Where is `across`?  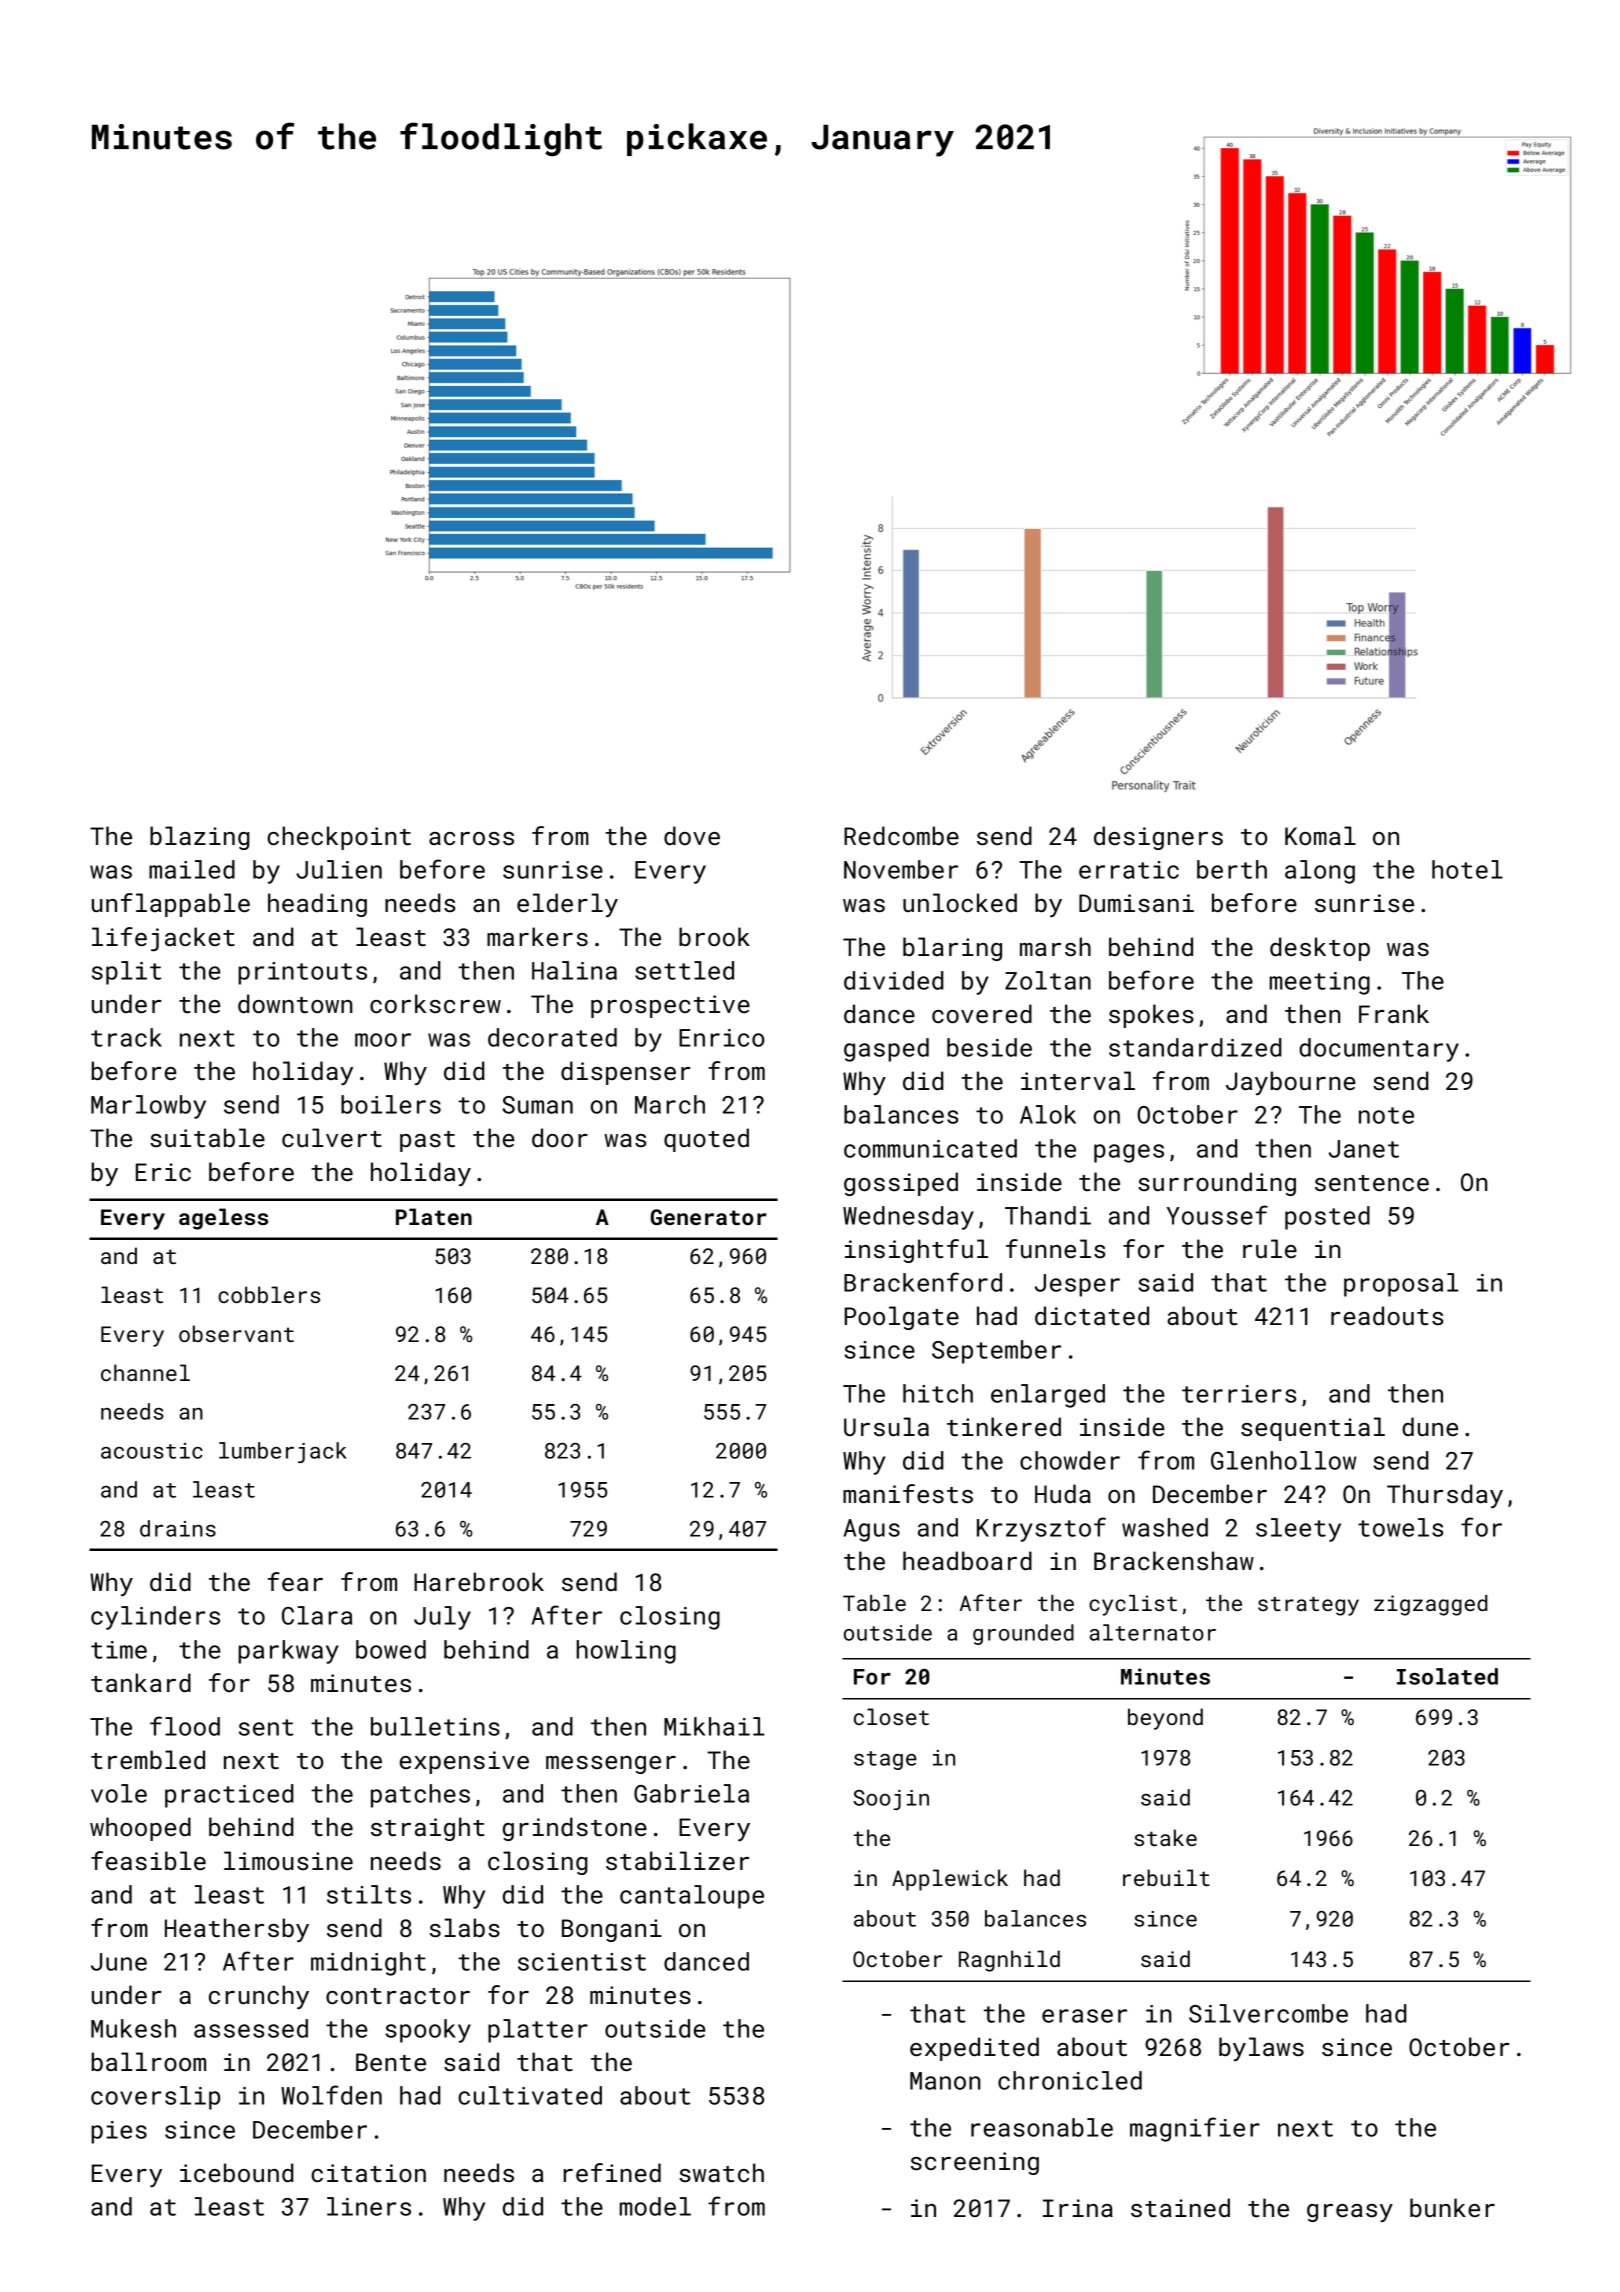 across is located at coordinates (471, 838).
